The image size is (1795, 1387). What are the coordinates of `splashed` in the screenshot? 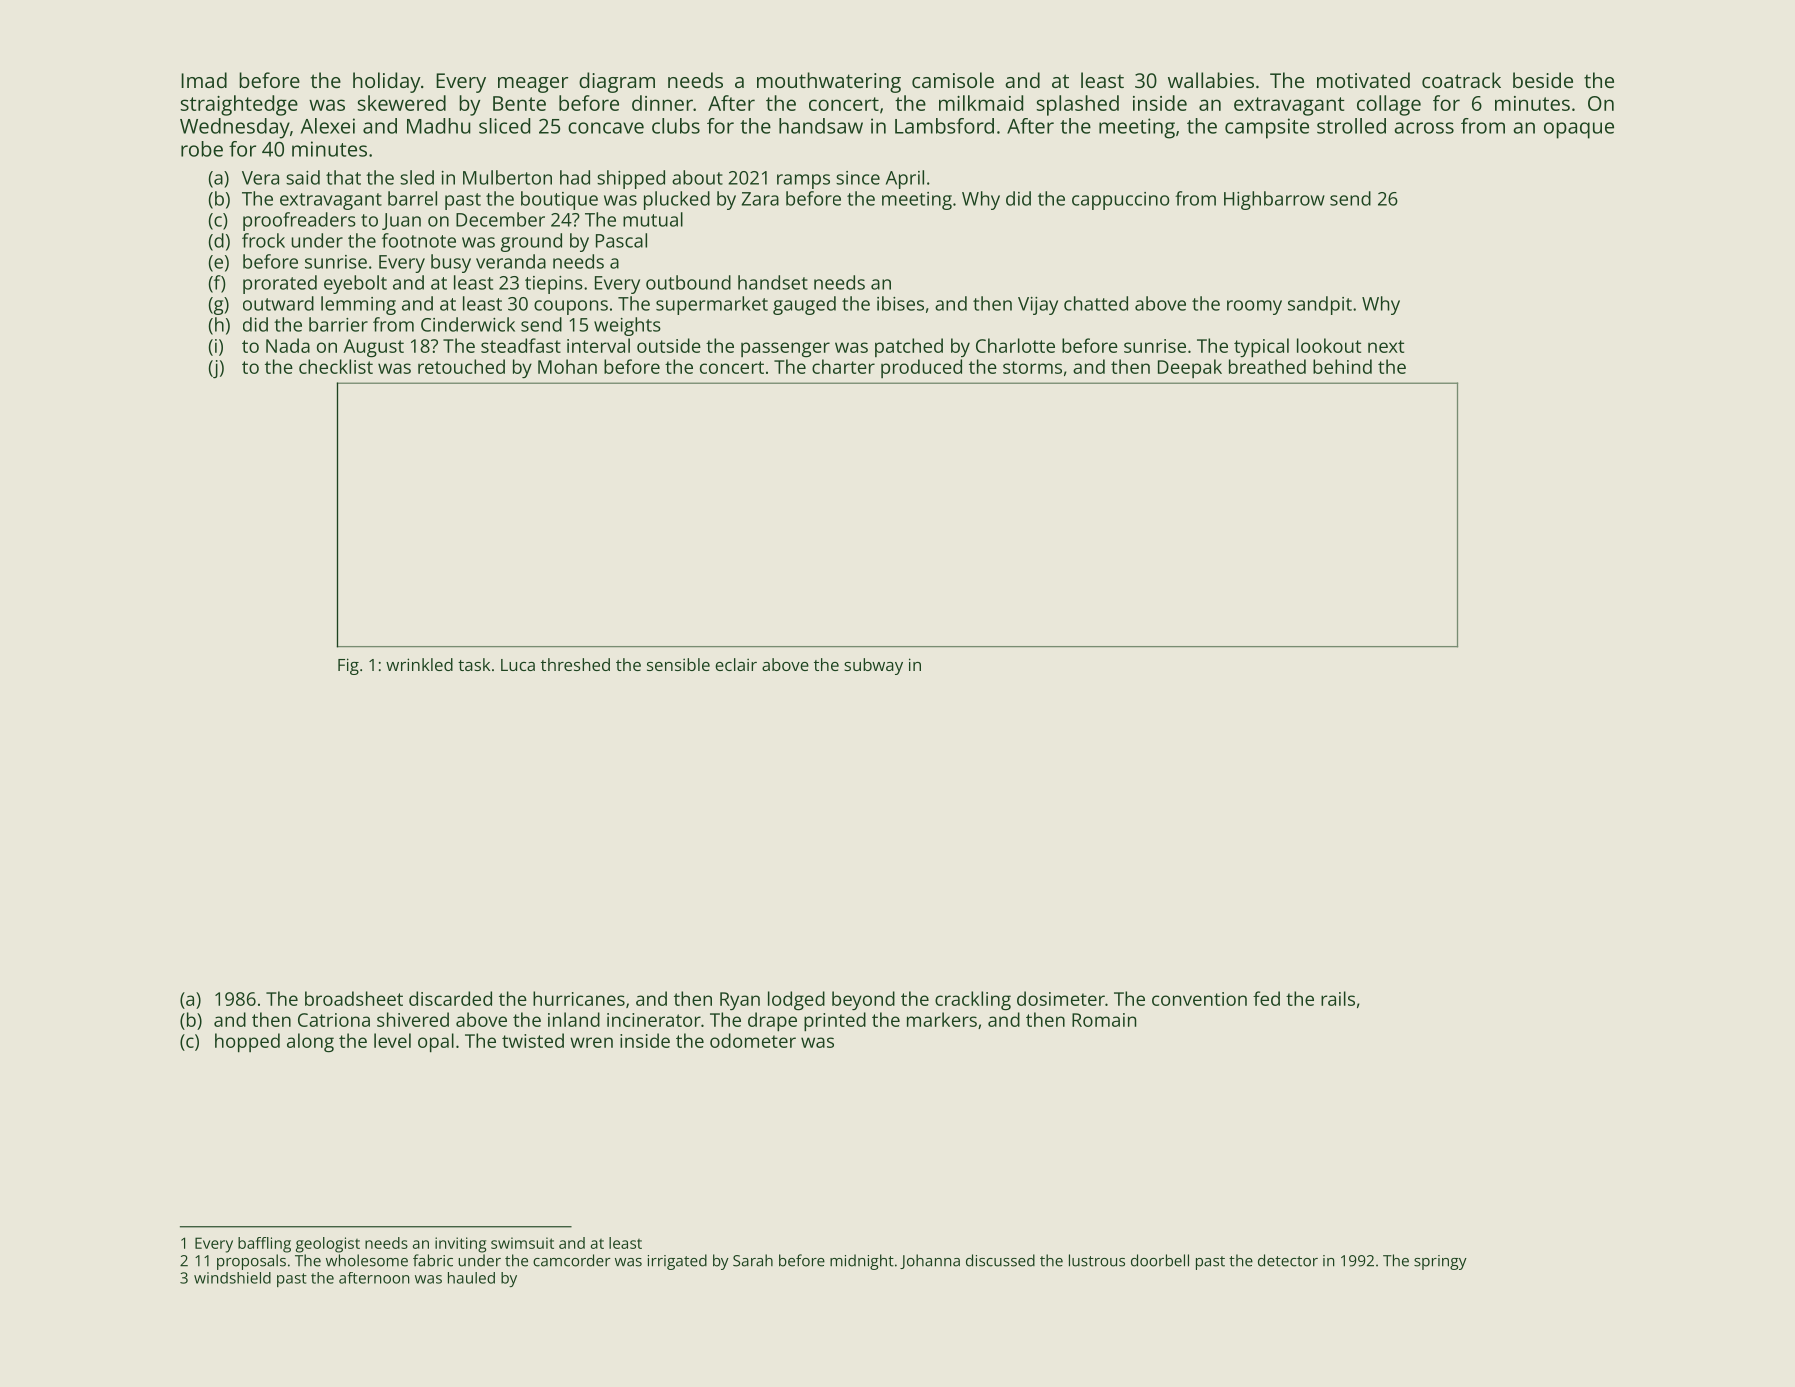 It's located at (1078, 105).
